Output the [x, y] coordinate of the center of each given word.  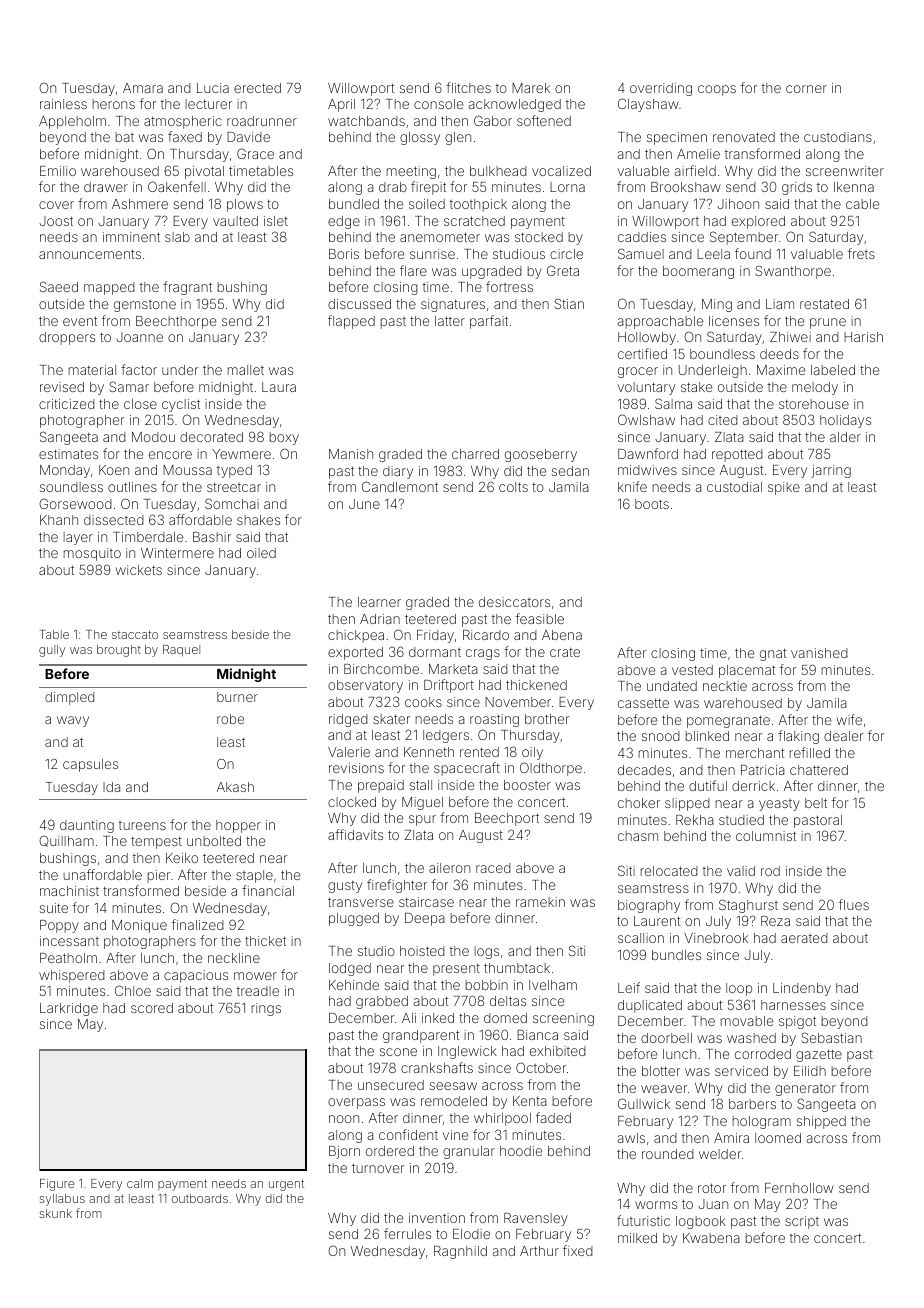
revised [62, 387]
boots [652, 504]
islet [276, 221]
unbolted [214, 841]
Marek [531, 88]
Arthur [539, 1251]
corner [806, 89]
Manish [351, 454]
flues [854, 904]
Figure [57, 1185]
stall [421, 785]
